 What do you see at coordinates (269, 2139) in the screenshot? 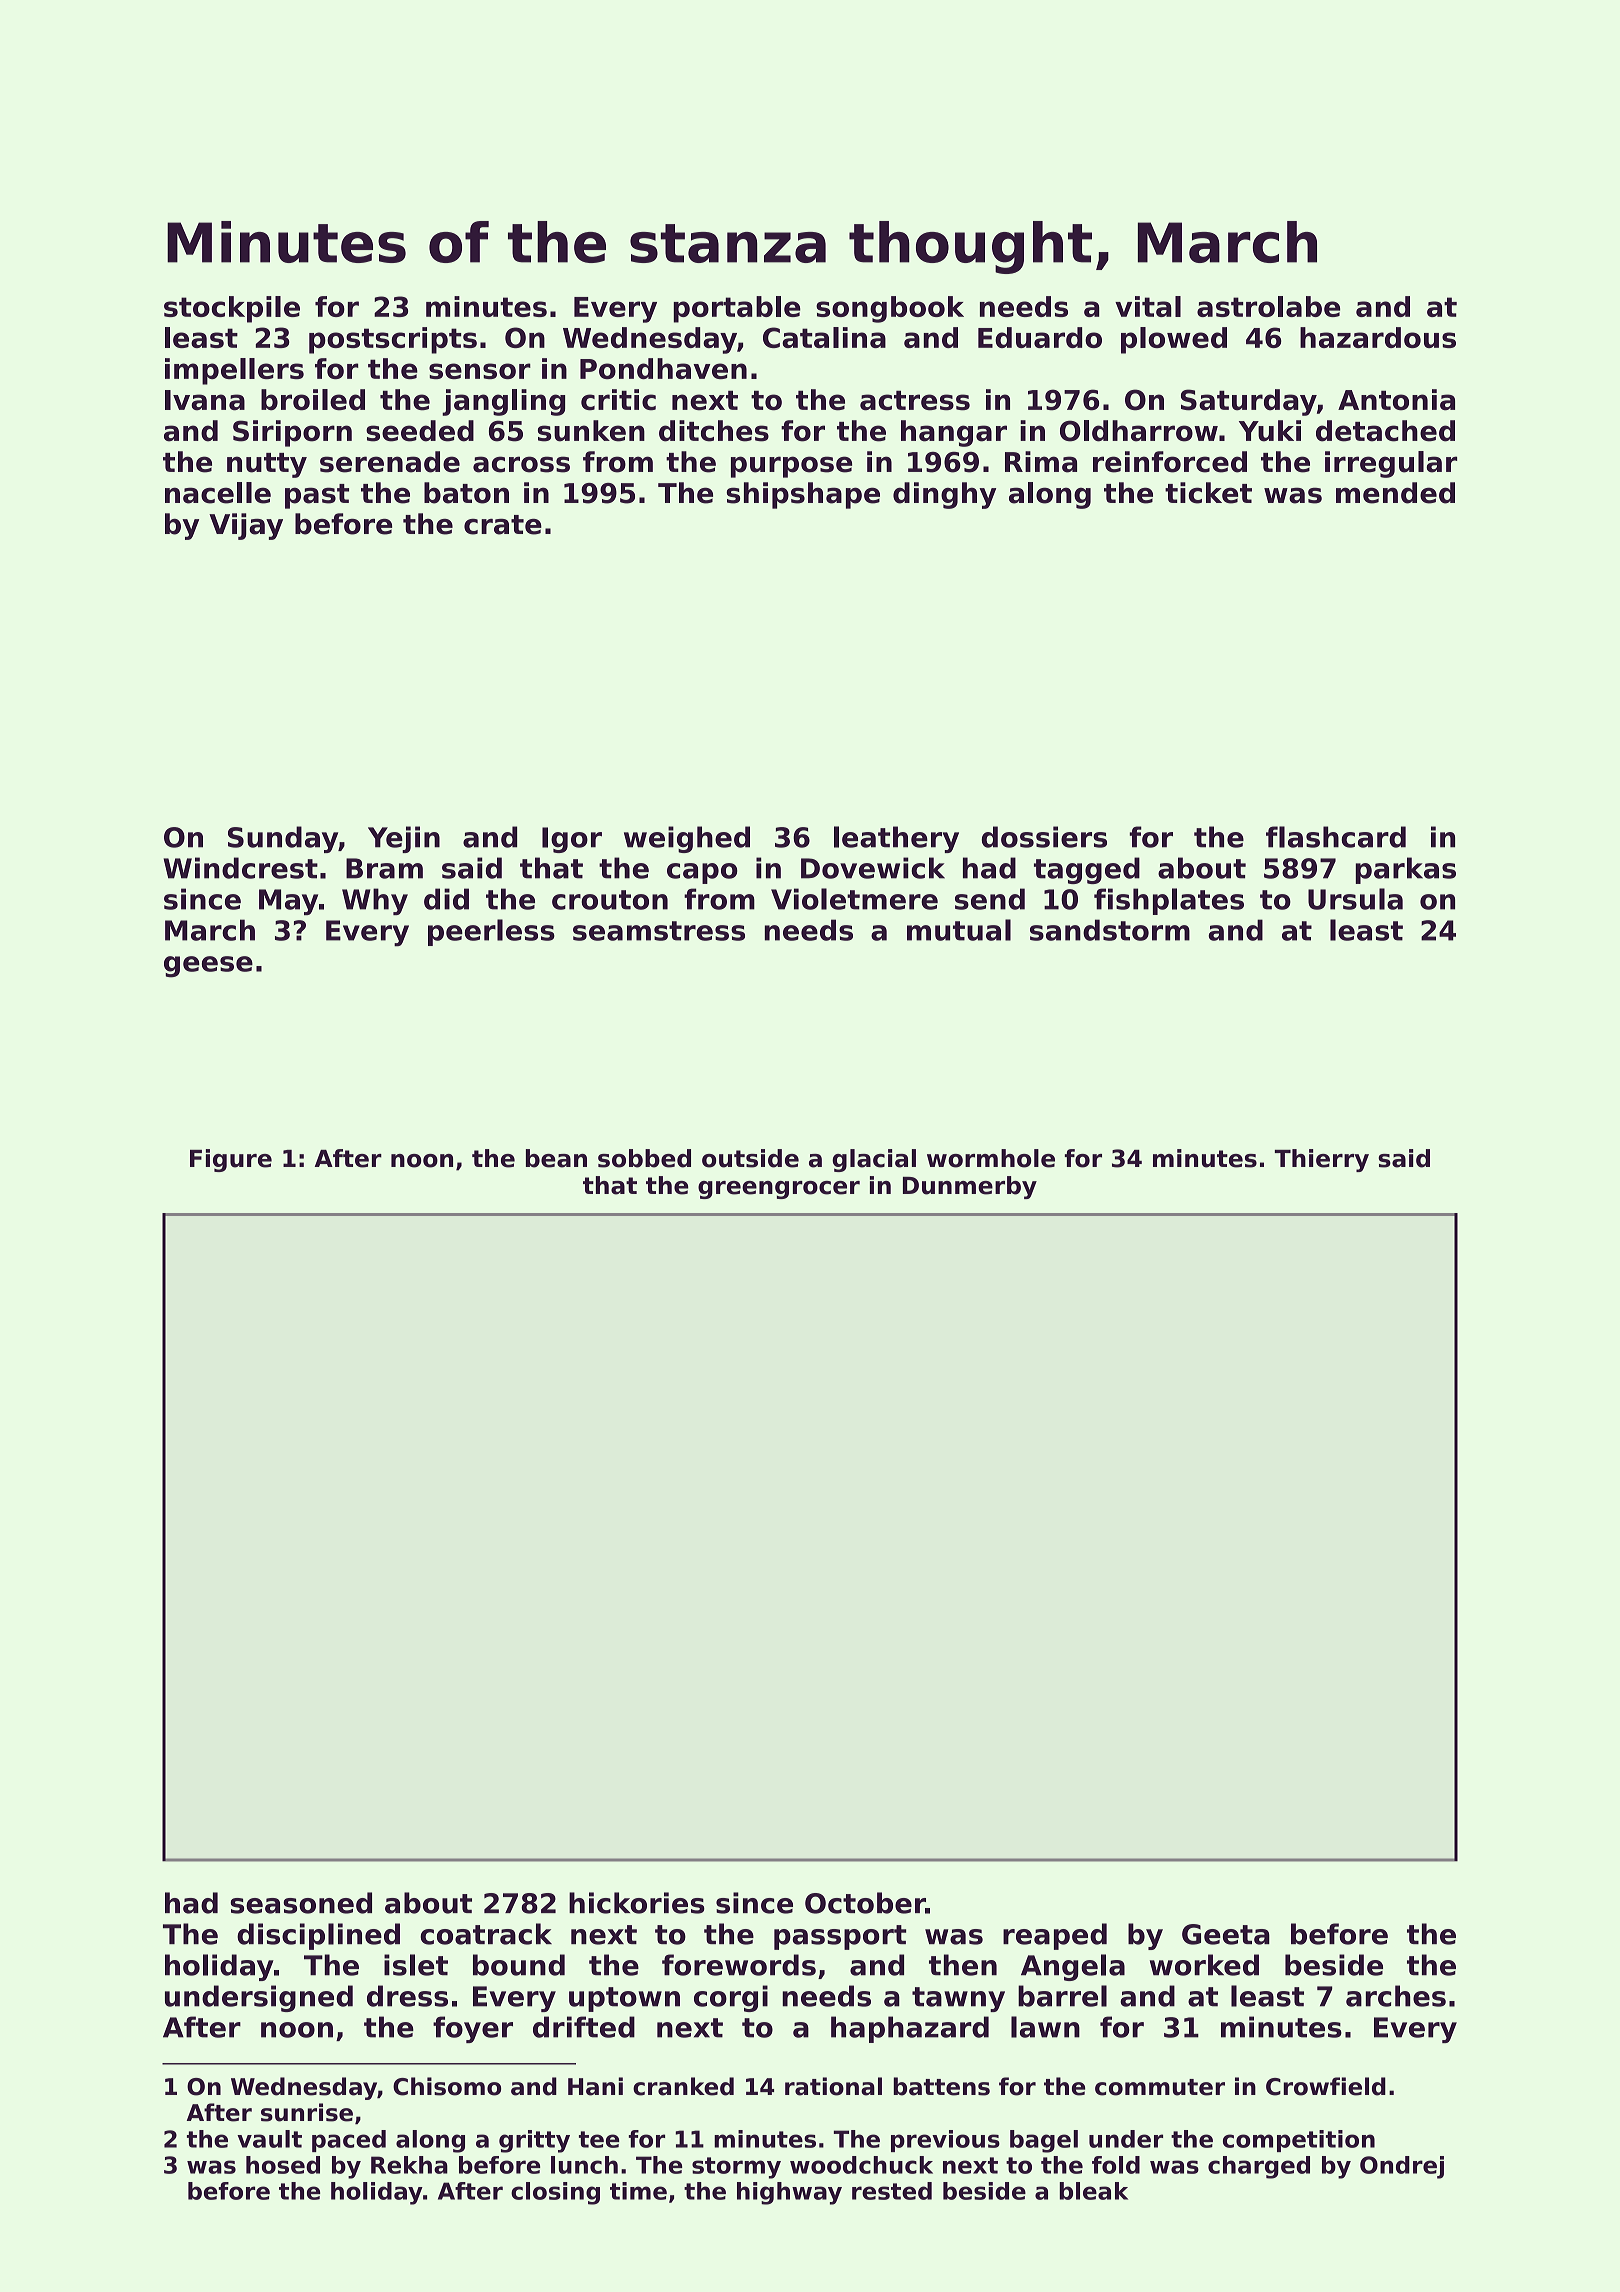
I see `vault` at bounding box center [269, 2139].
